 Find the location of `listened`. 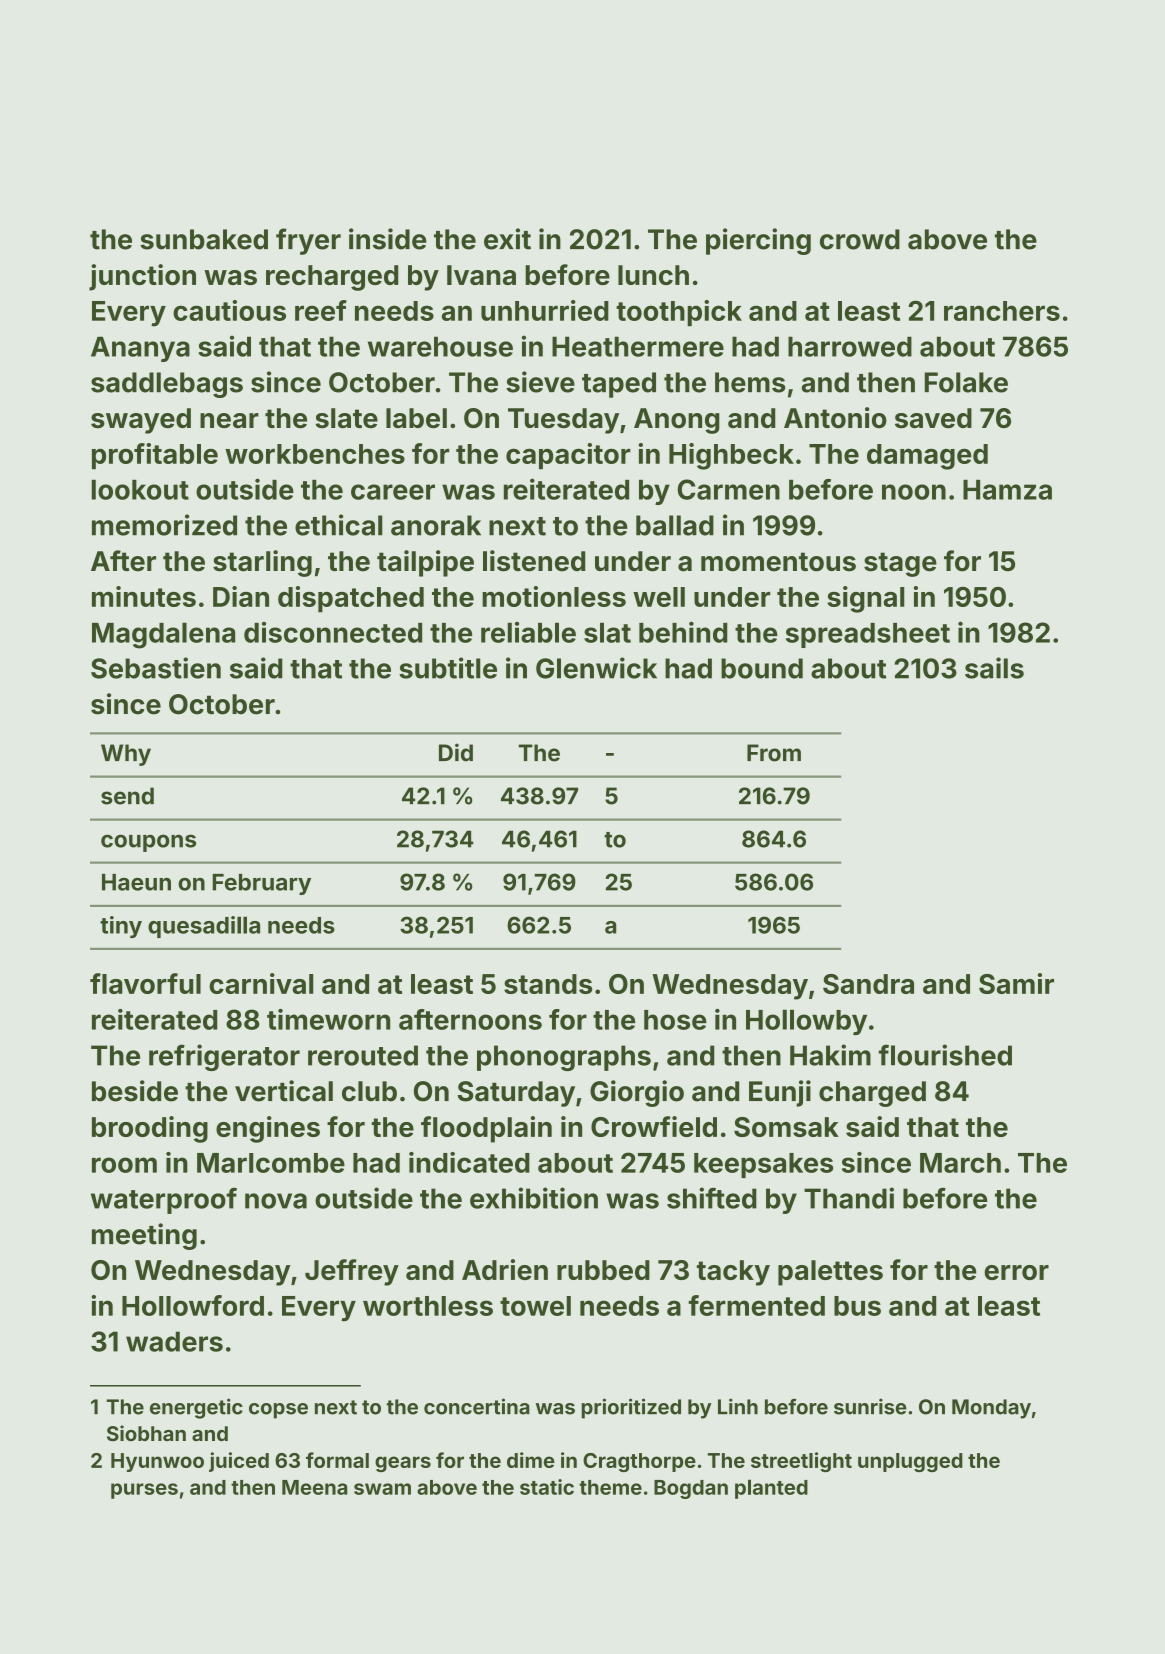

listened is located at coordinates (534, 561).
